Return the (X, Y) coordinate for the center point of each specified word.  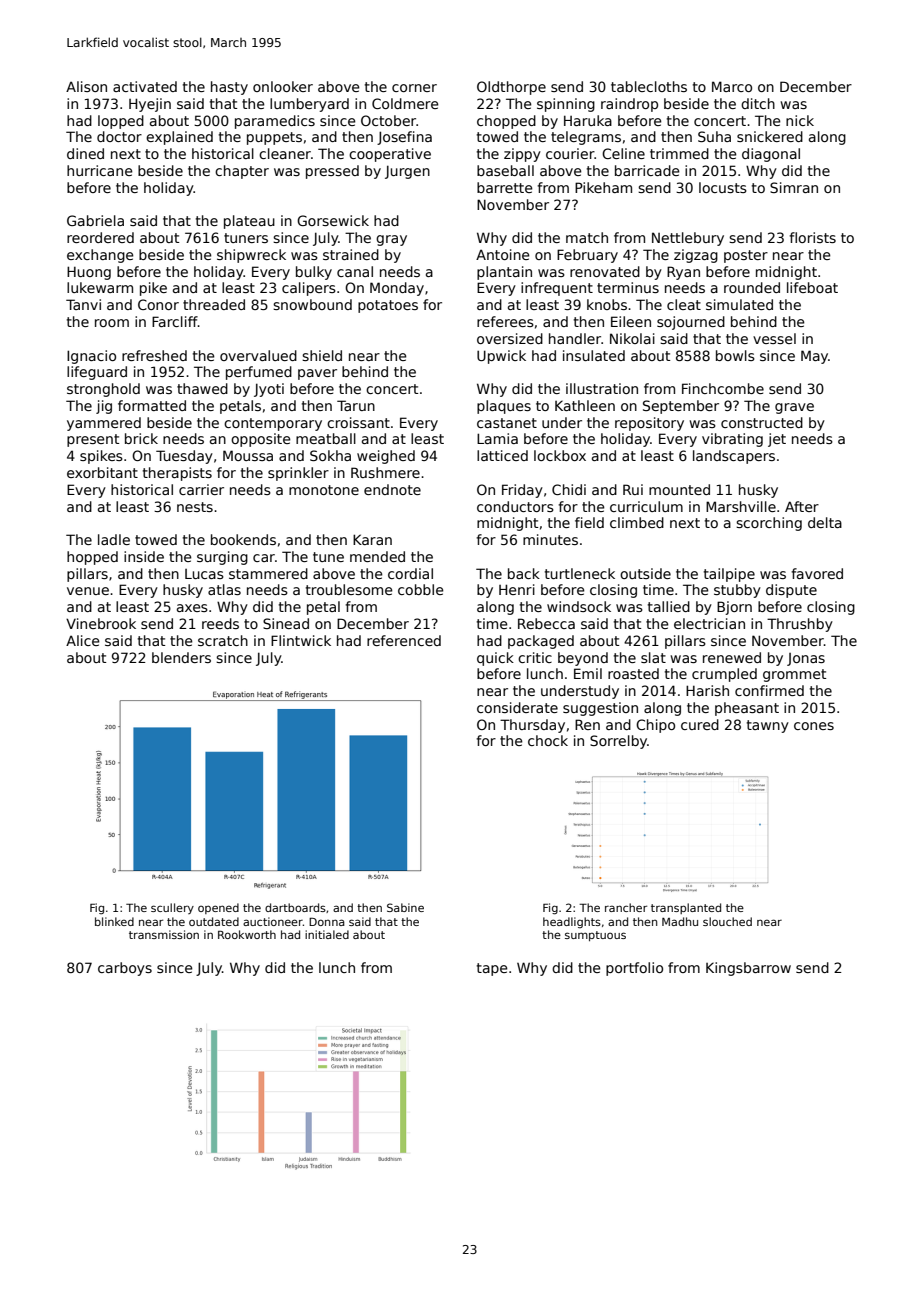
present (93, 440)
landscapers (734, 457)
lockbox (560, 455)
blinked (114, 921)
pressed (332, 172)
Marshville (741, 506)
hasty (229, 88)
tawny (768, 726)
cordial (410, 573)
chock (548, 740)
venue (88, 591)
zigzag (696, 256)
